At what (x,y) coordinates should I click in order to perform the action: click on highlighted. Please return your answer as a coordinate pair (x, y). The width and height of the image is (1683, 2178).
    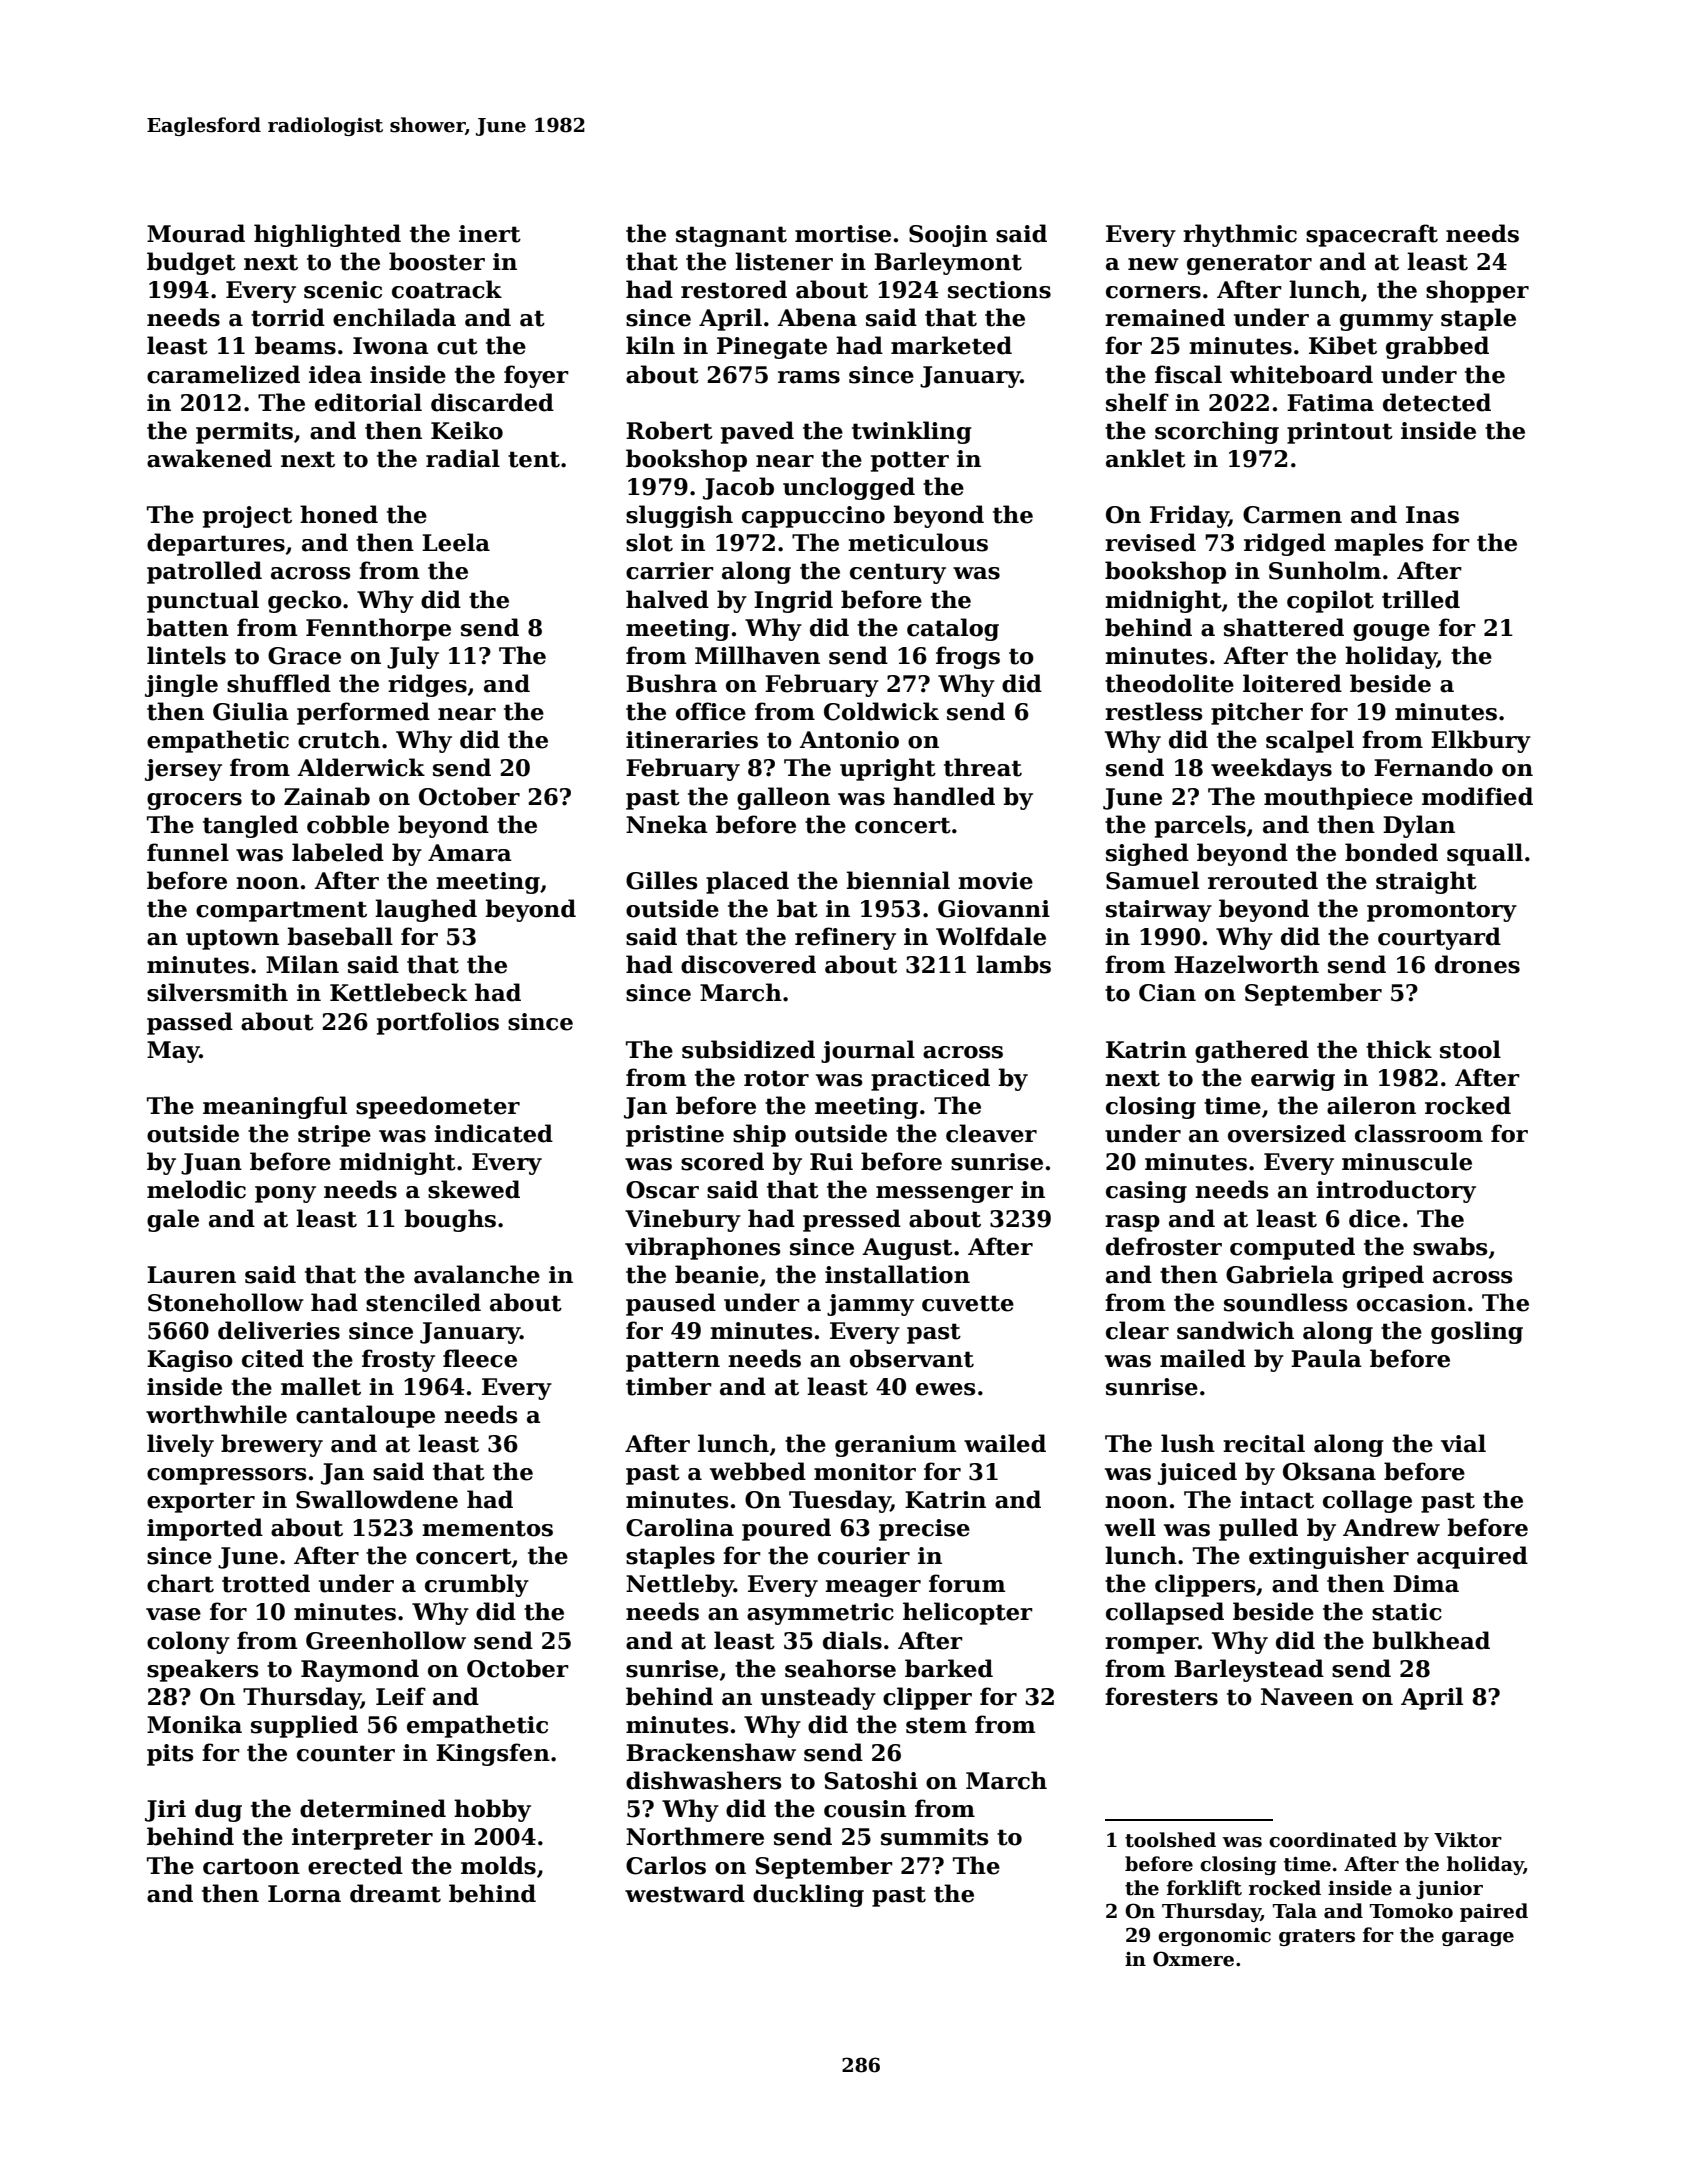
    Looking at the image, I should click on (327, 235).
